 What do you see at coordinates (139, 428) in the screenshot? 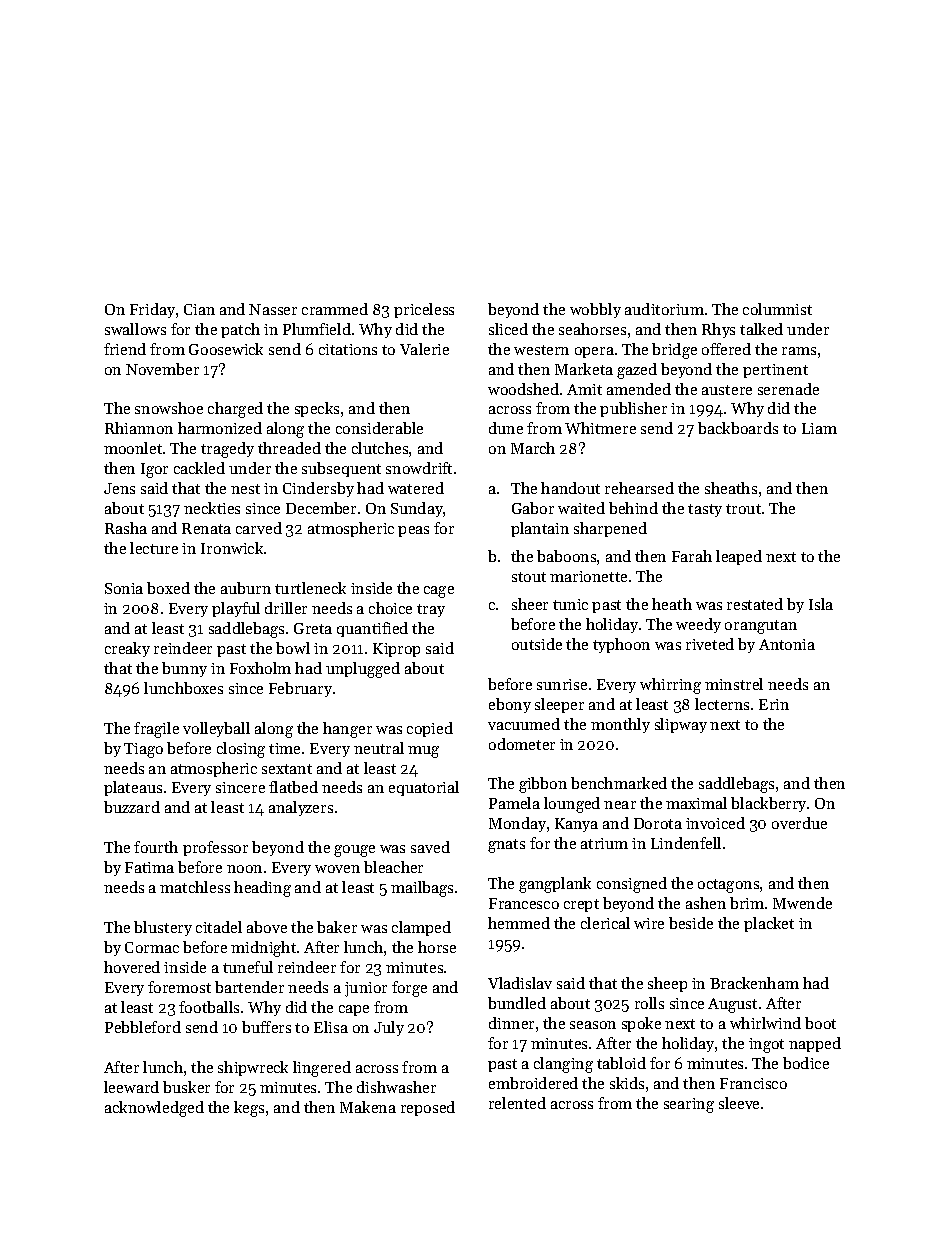
I see `Rhiannon` at bounding box center [139, 428].
